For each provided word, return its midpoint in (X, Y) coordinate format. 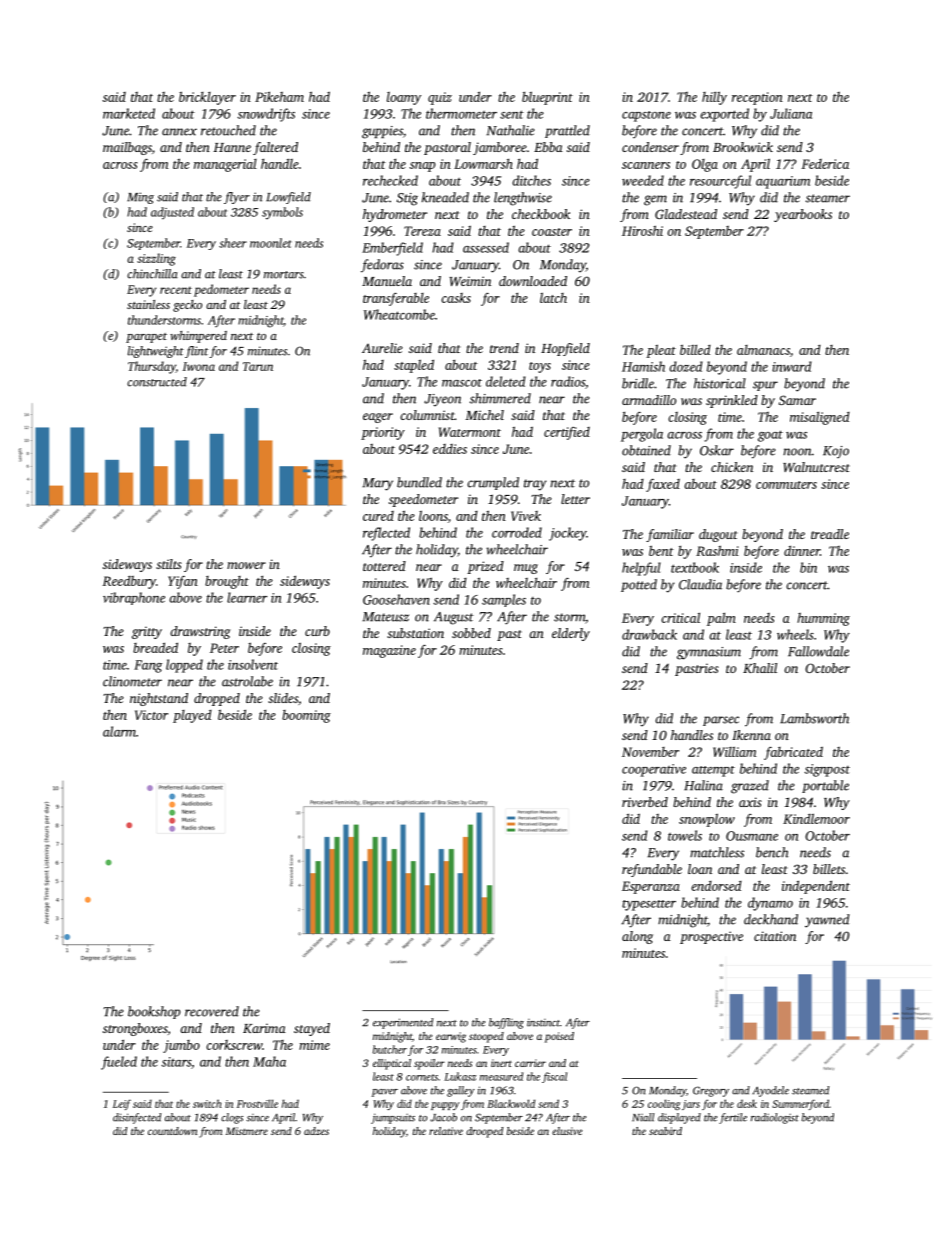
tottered (384, 566)
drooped (484, 1132)
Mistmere (247, 1131)
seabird (665, 1131)
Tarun (258, 366)
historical (720, 383)
